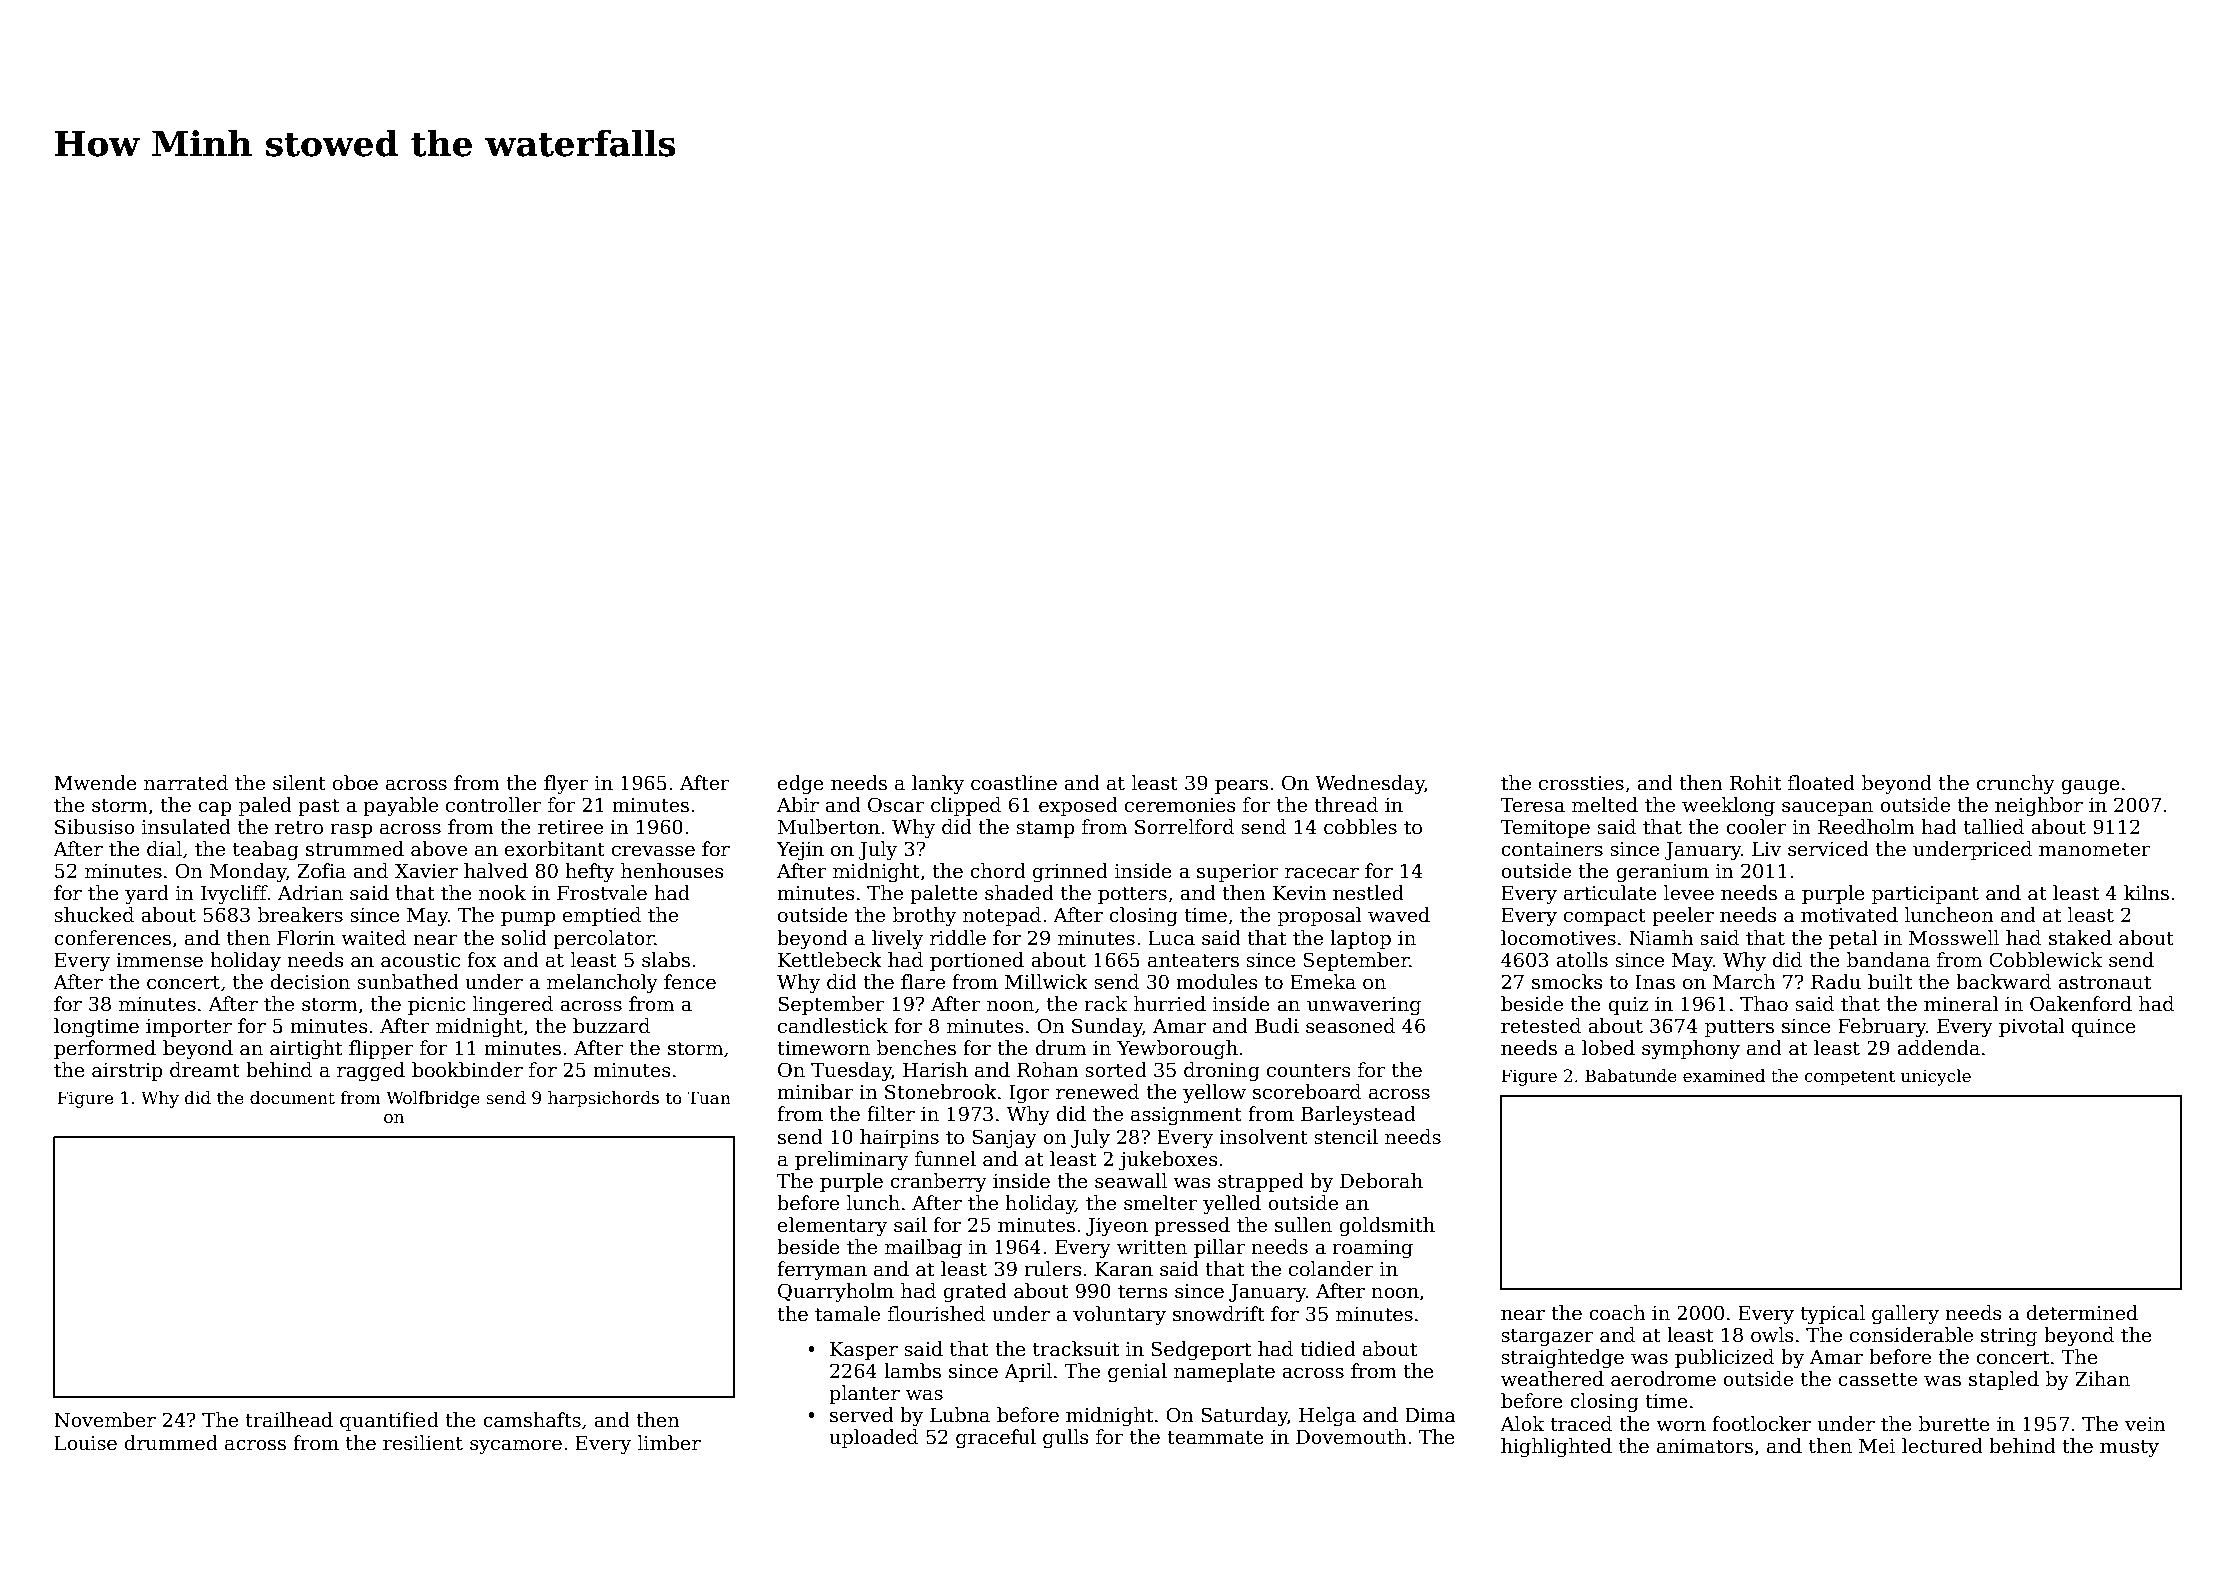  I want to click on Helga, so click(1327, 1416).
